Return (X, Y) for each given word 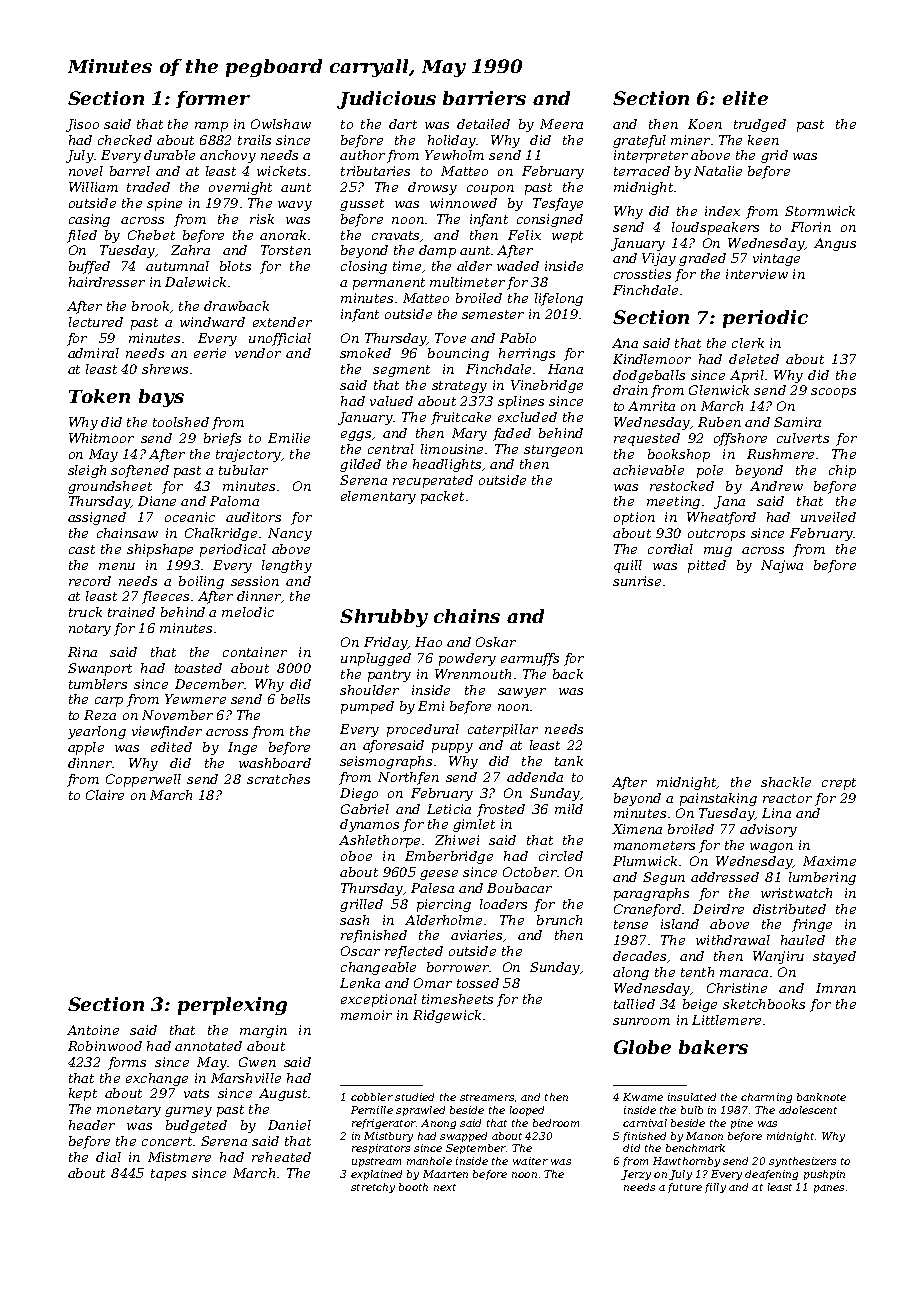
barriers (484, 98)
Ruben (719, 422)
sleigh (87, 471)
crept (839, 784)
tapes (168, 1175)
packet (442, 497)
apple (86, 748)
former (213, 99)
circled (561, 856)
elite (745, 98)
